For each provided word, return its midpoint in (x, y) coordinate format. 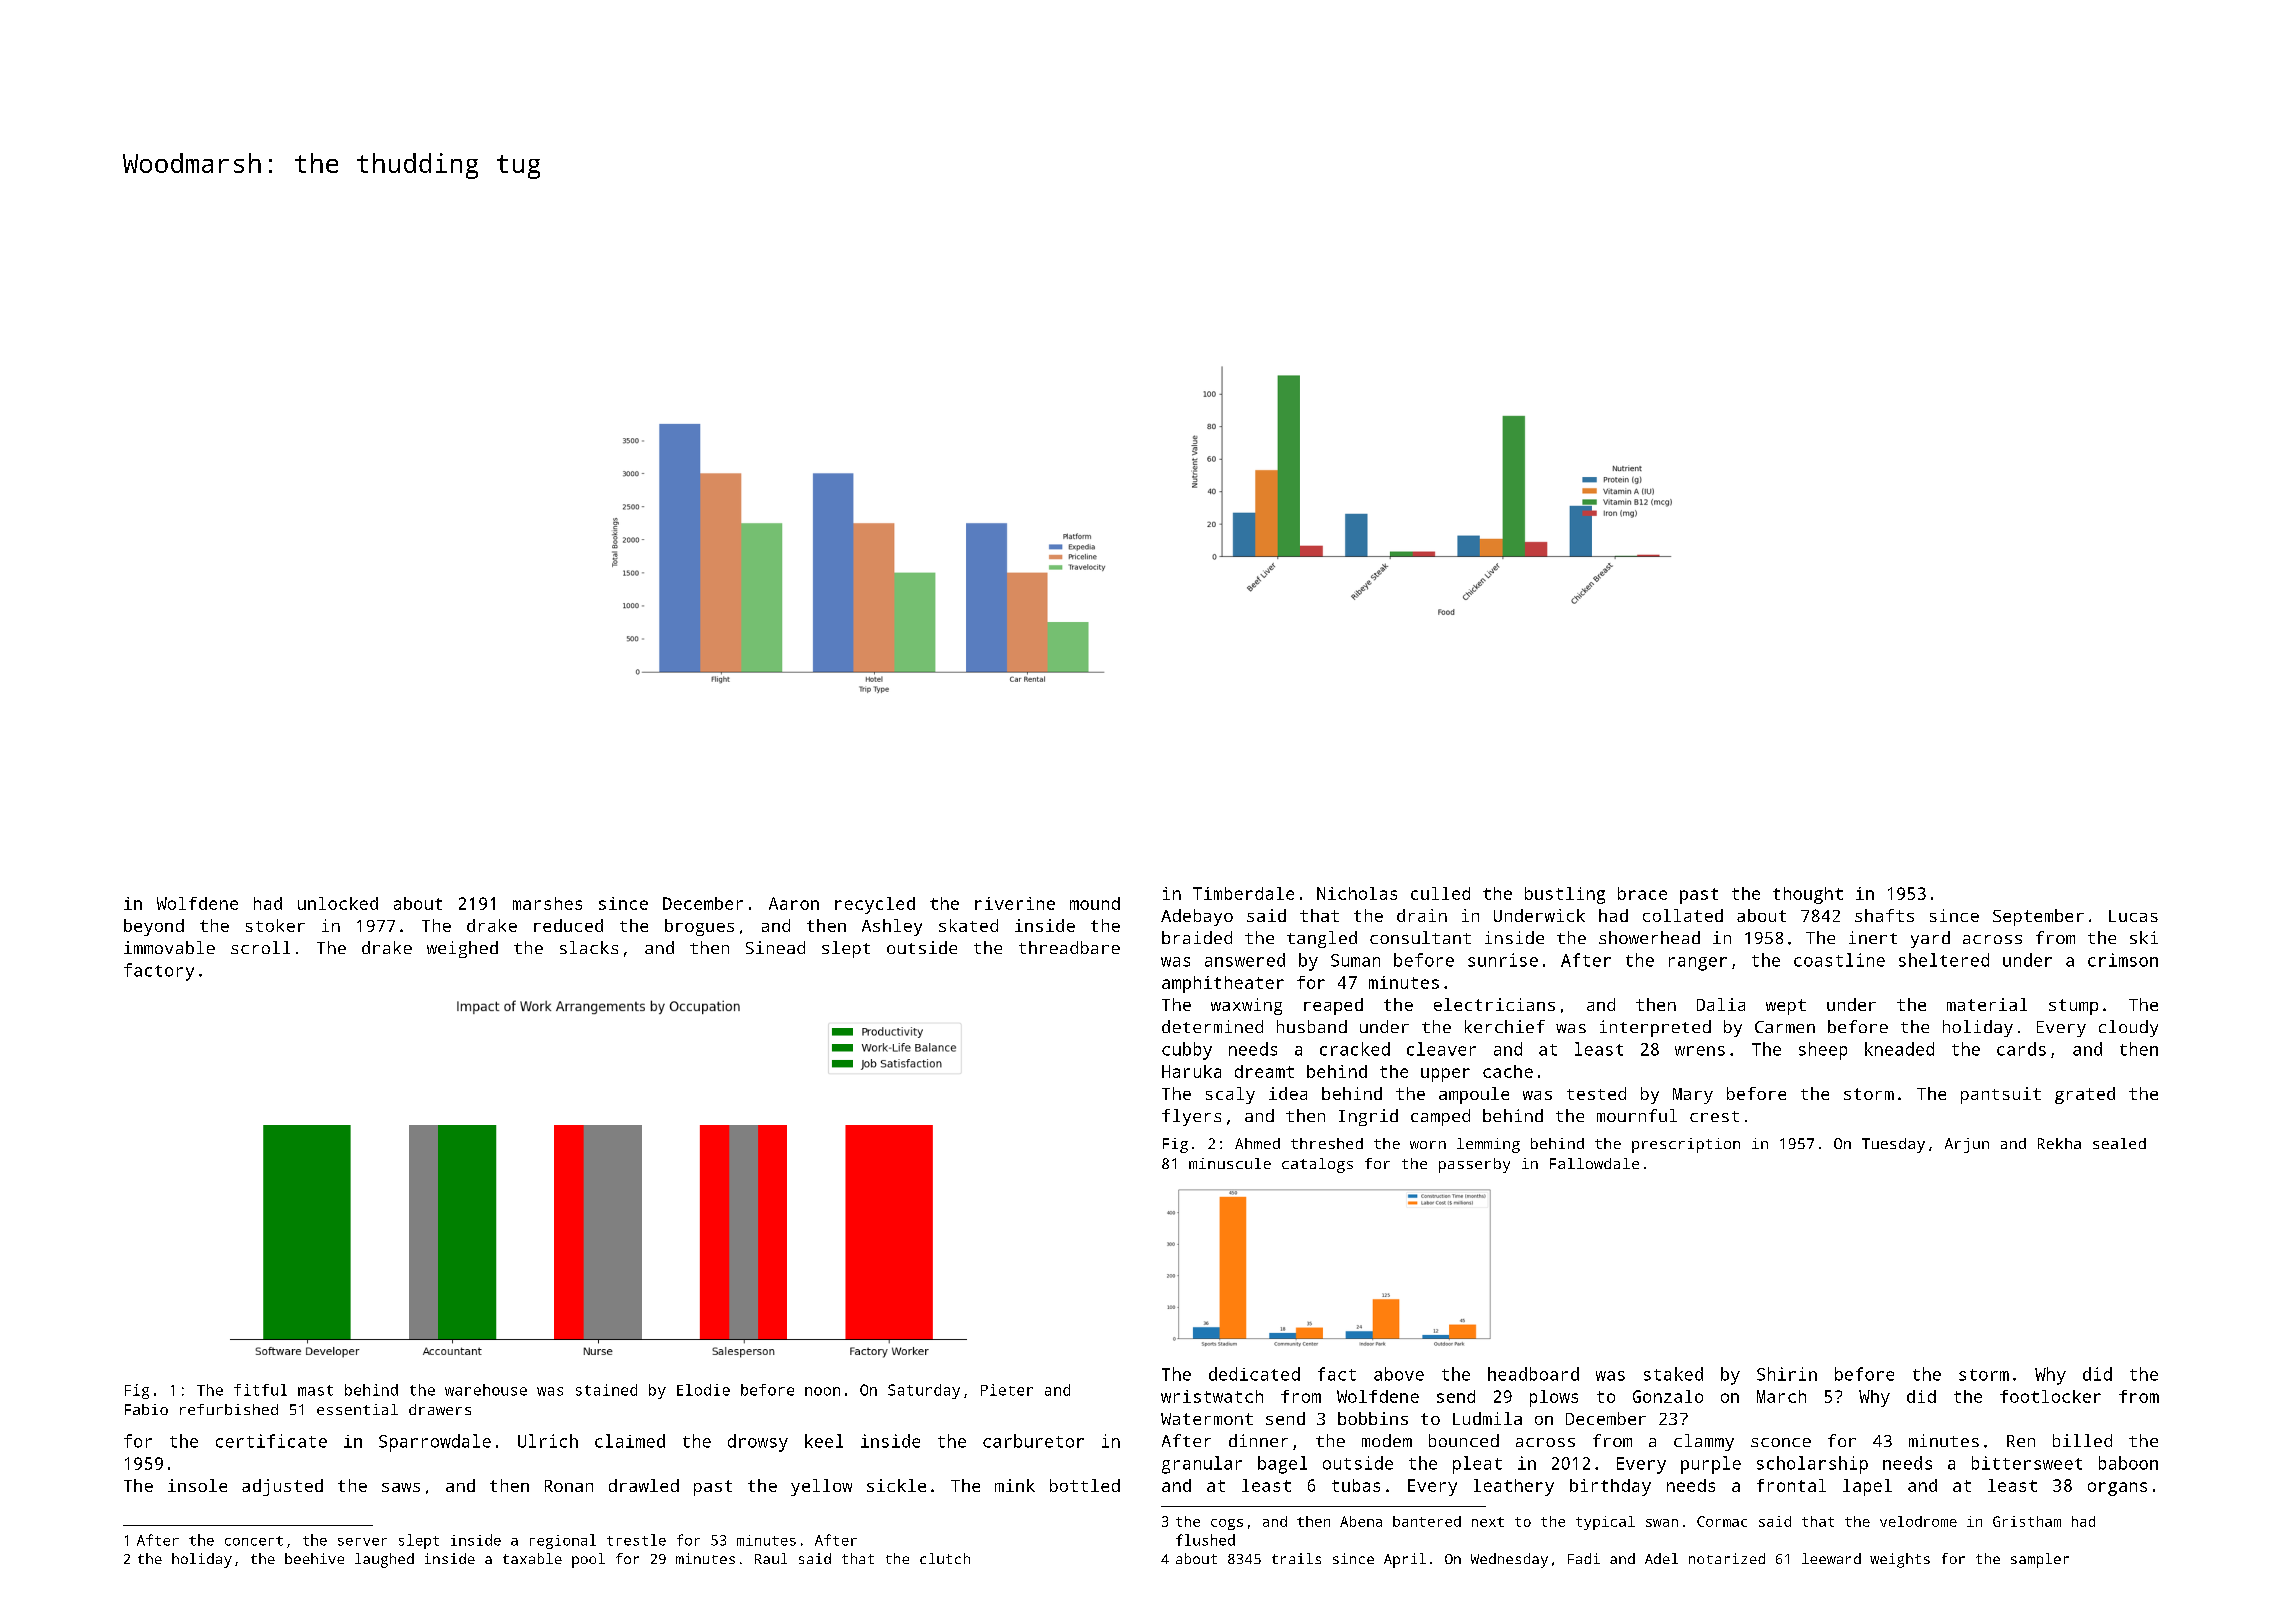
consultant (1420, 937)
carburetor (1033, 1441)
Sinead (775, 947)
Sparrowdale (435, 1443)
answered (1245, 960)
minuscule (1230, 1163)
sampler (2040, 1560)
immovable (169, 947)
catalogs (1317, 1165)
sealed (2119, 1143)
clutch (945, 1558)
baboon (2128, 1463)
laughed (384, 1560)
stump (2073, 1007)
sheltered (1944, 960)
